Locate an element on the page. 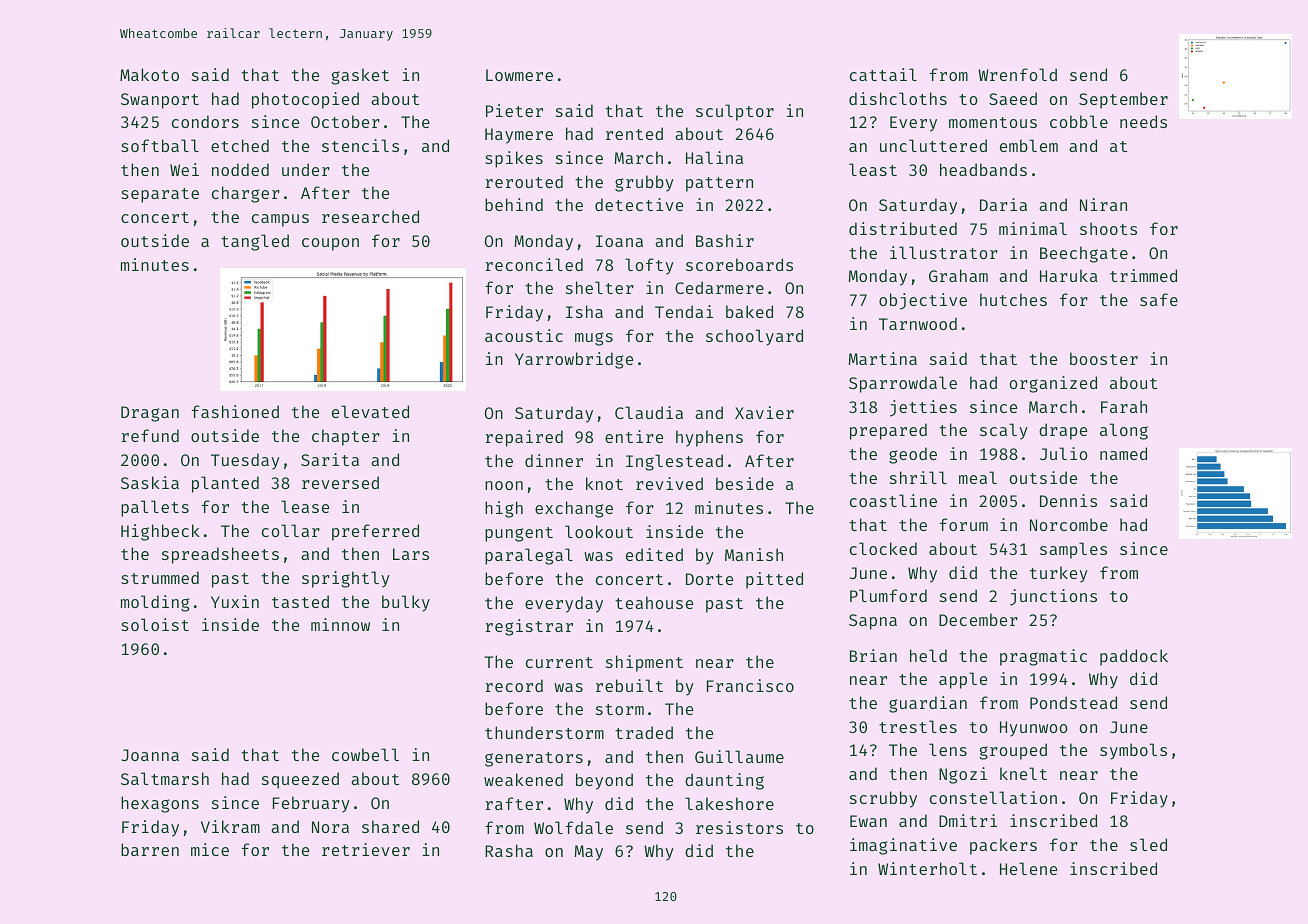 The width and height of the document is (1308, 924). Pieter is located at coordinates (514, 110).
